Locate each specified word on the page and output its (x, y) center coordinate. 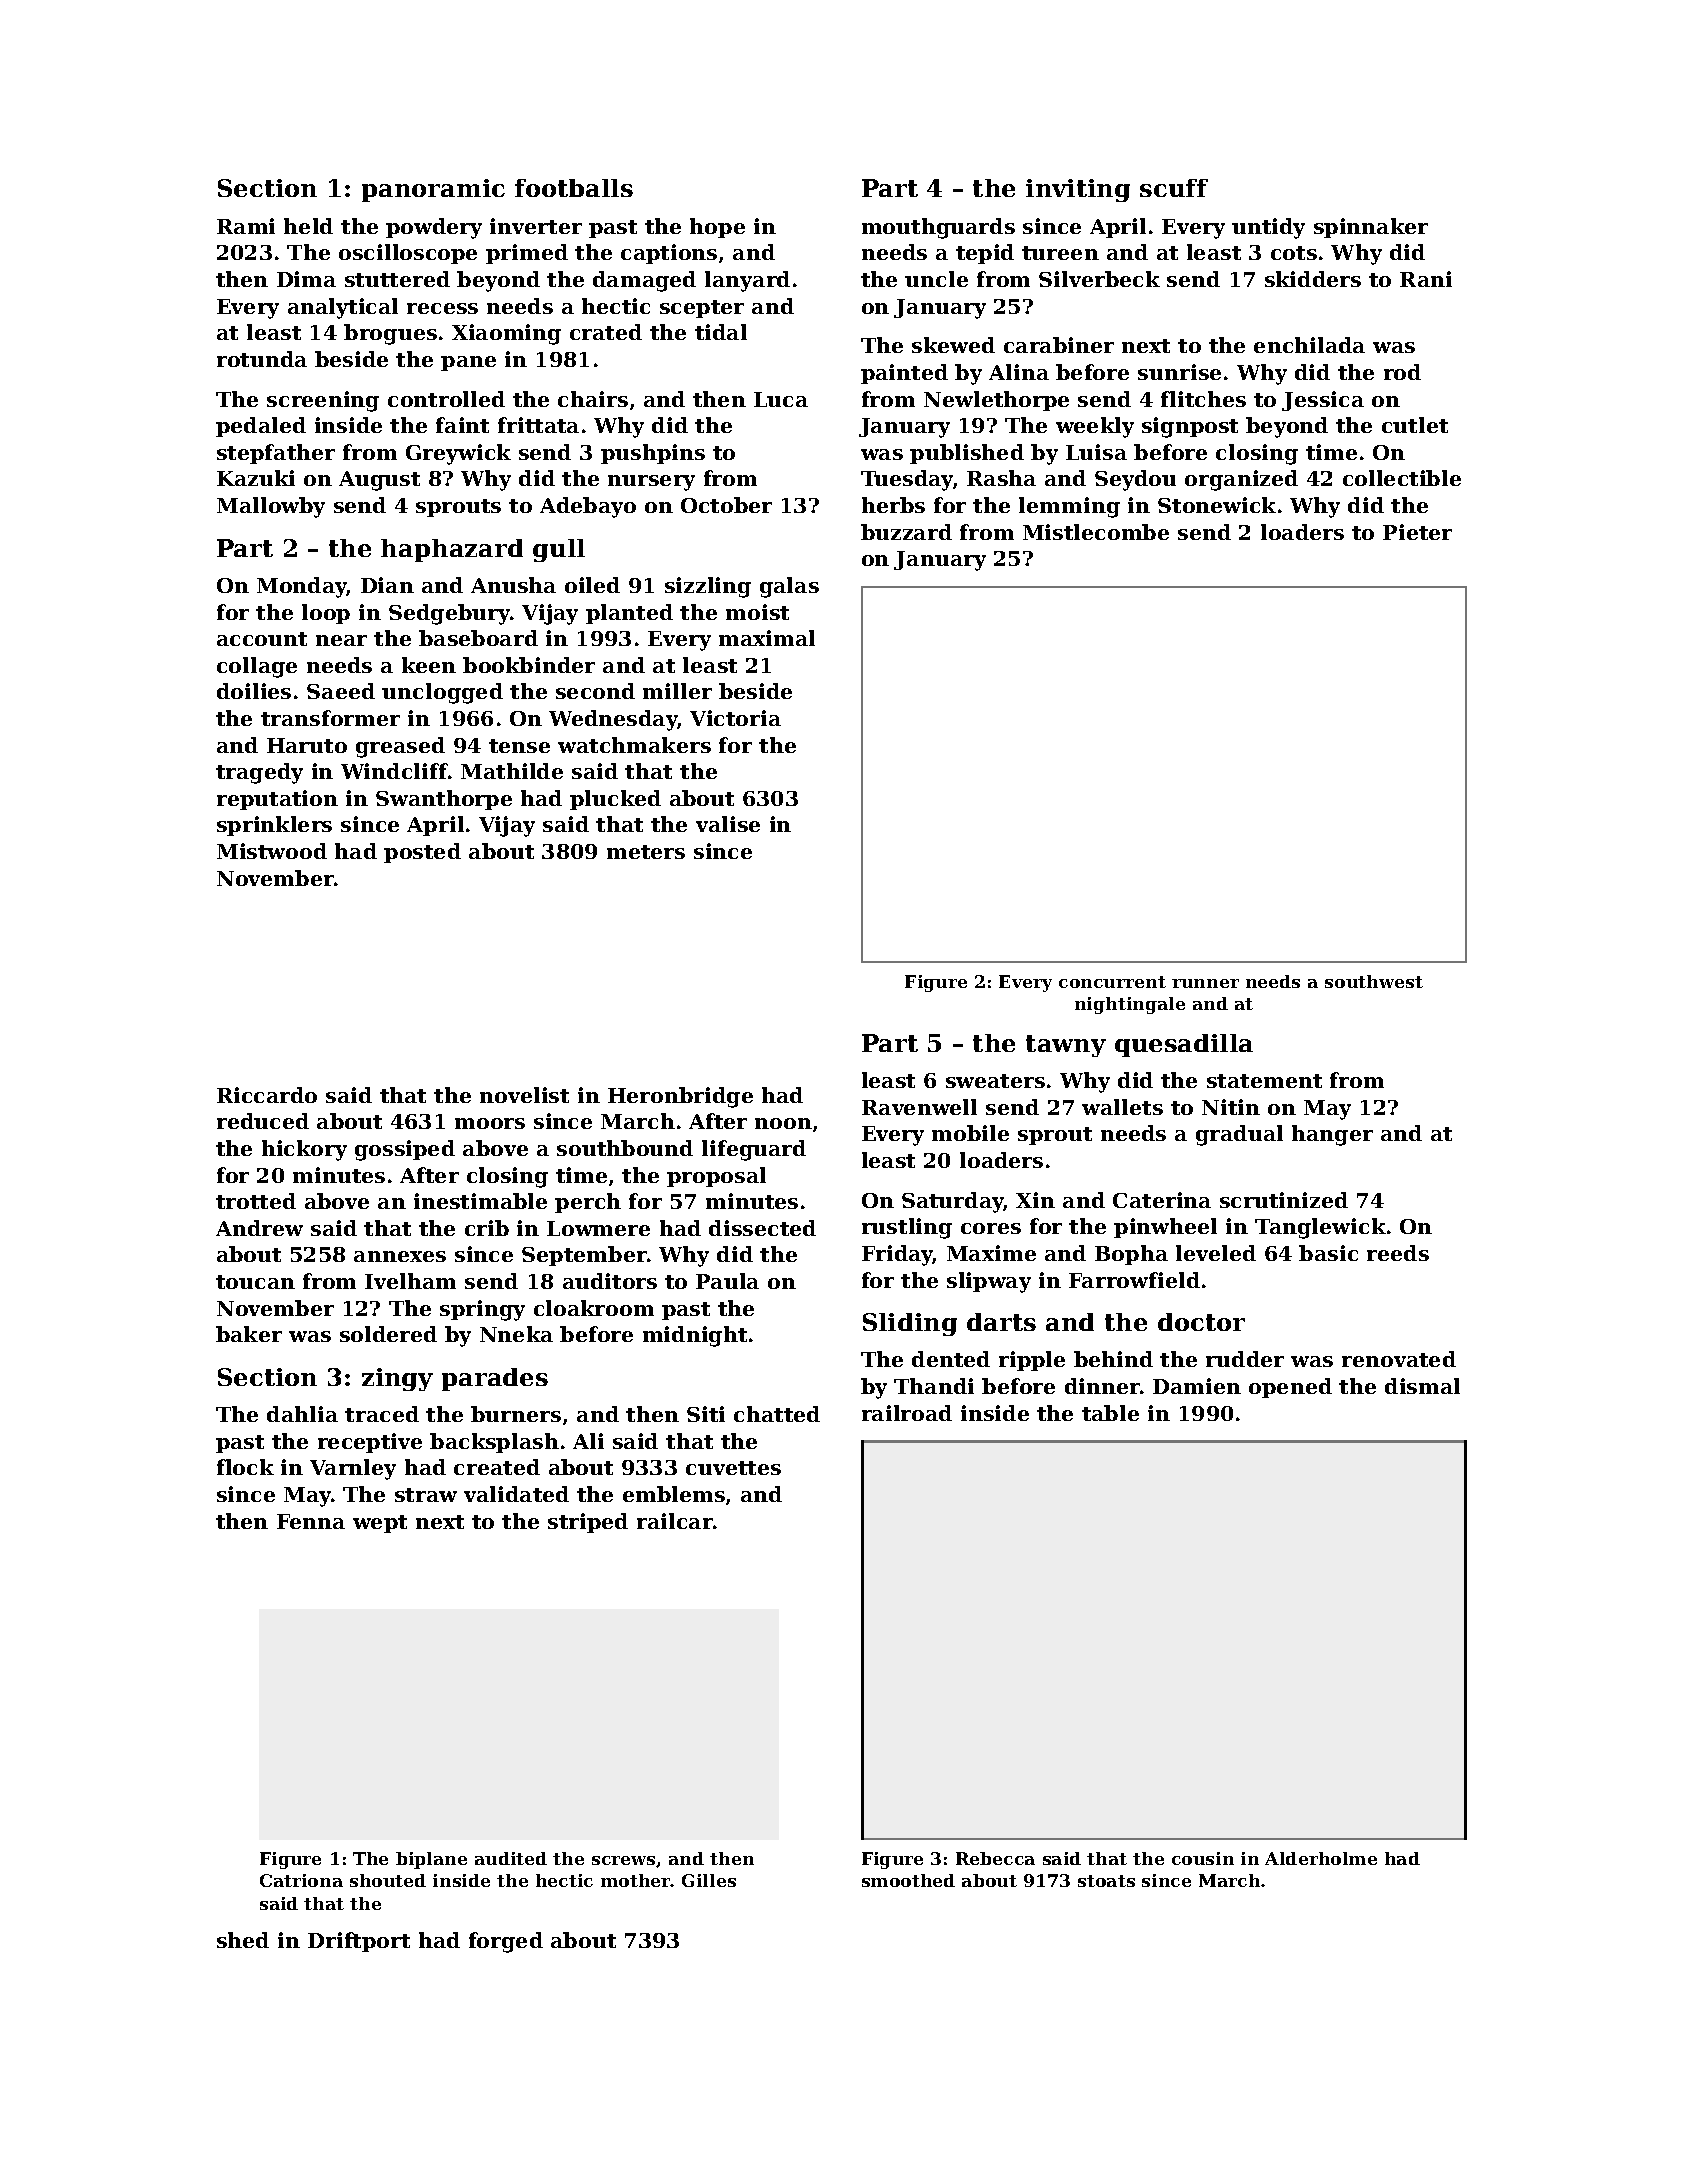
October (726, 505)
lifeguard (754, 1150)
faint (462, 425)
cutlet (1415, 425)
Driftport (359, 1942)
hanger (1332, 1135)
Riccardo (267, 1095)
